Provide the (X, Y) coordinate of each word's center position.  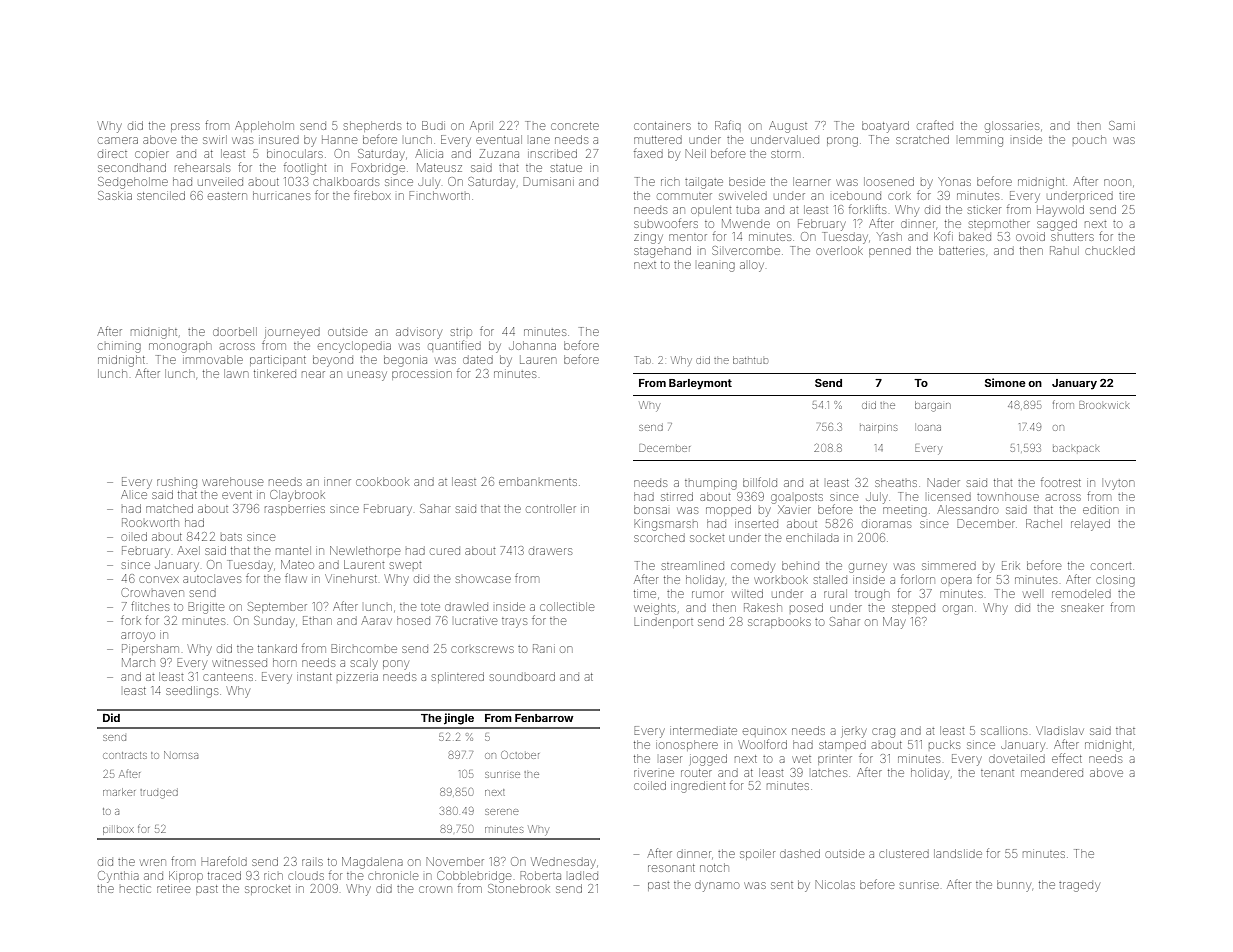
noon (1117, 182)
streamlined (693, 565)
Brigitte (206, 608)
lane (540, 140)
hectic (135, 889)
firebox (372, 195)
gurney (868, 568)
